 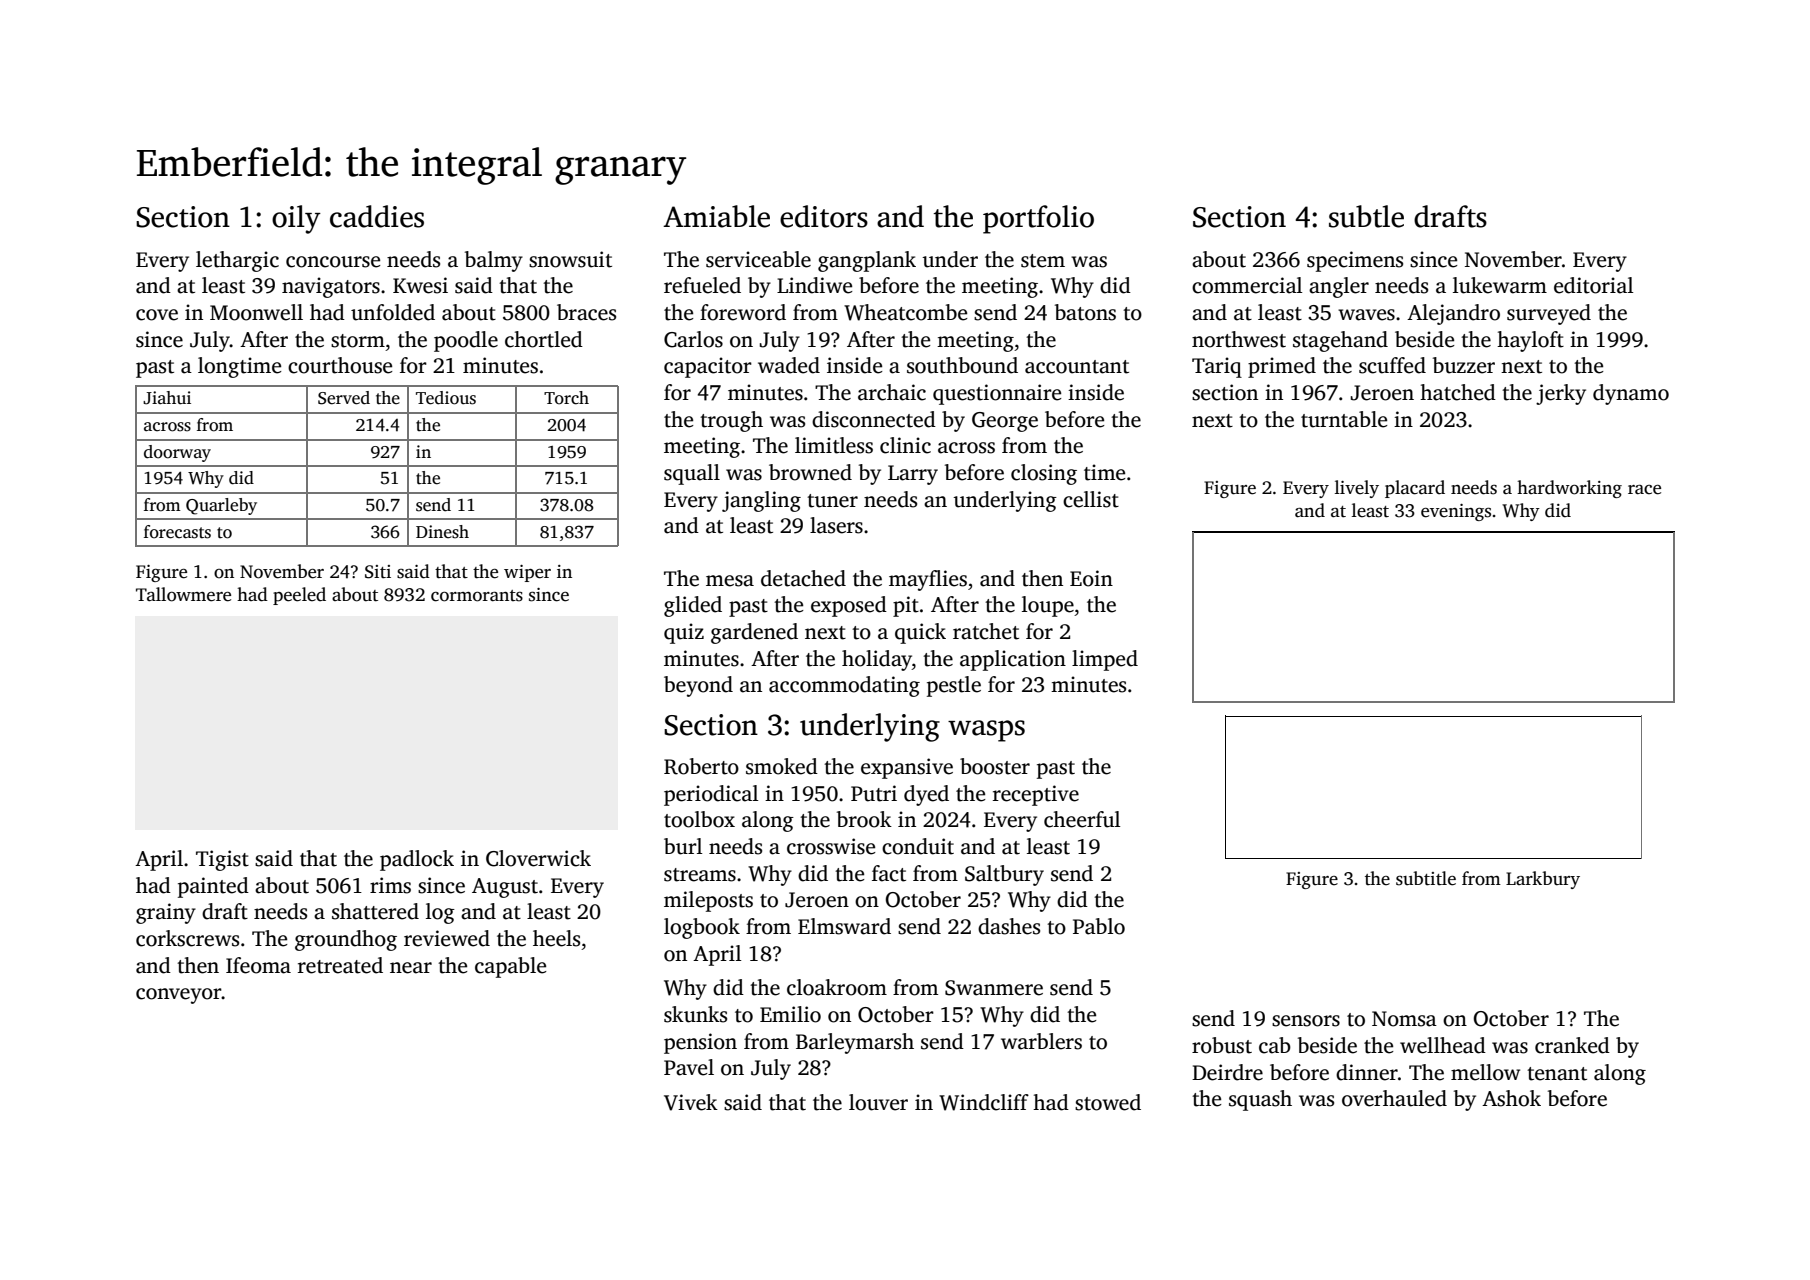 What do you see at coordinates (1108, 1102) in the image?
I see `stowed` at bounding box center [1108, 1102].
